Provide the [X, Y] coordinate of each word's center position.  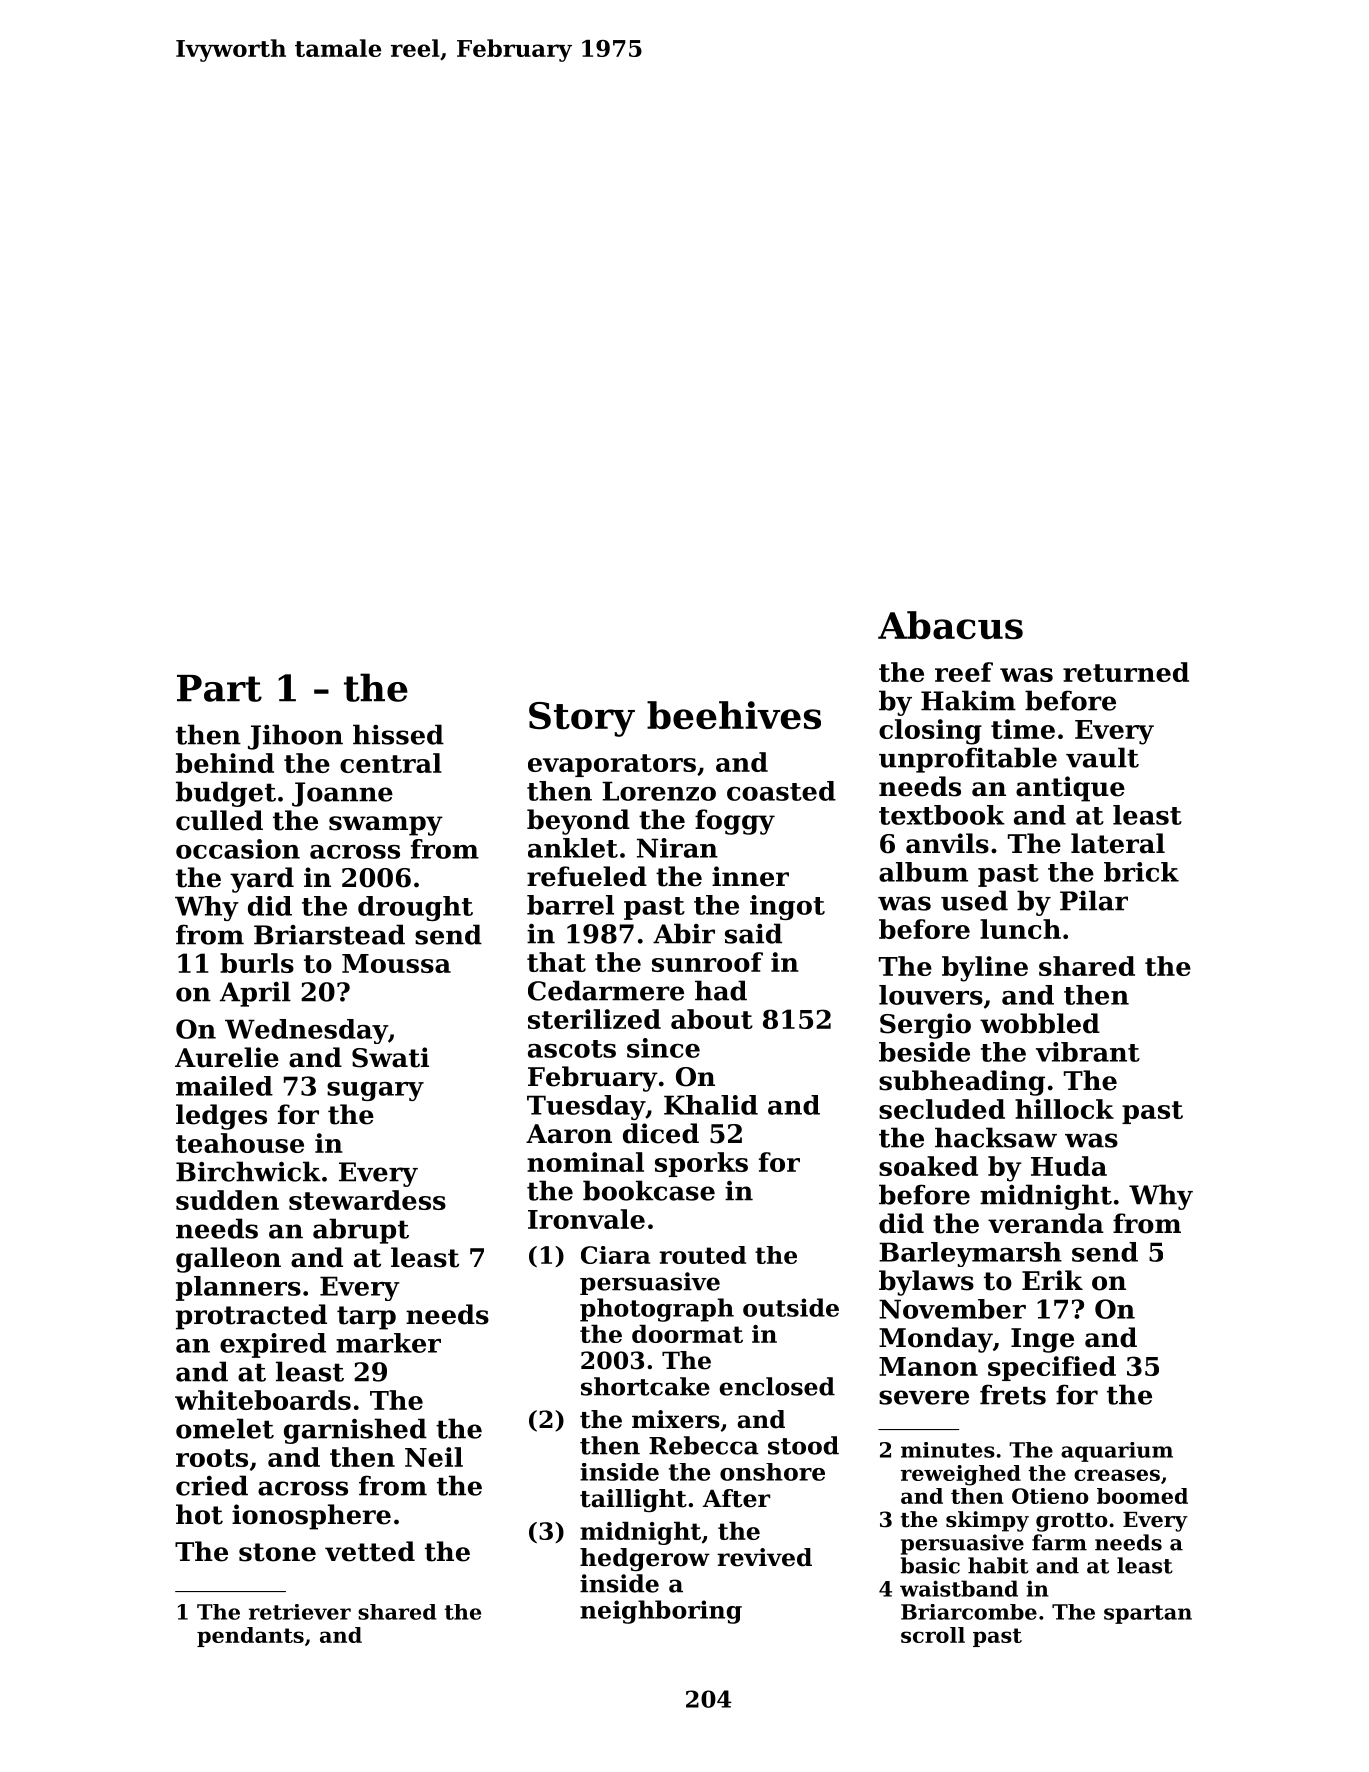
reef [964, 672]
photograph [657, 1310]
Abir [684, 933]
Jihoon [295, 737]
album [923, 872]
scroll [933, 1635]
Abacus [950, 625]
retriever [300, 1612]
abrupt [361, 1231]
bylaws [926, 1283]
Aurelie [227, 1057]
